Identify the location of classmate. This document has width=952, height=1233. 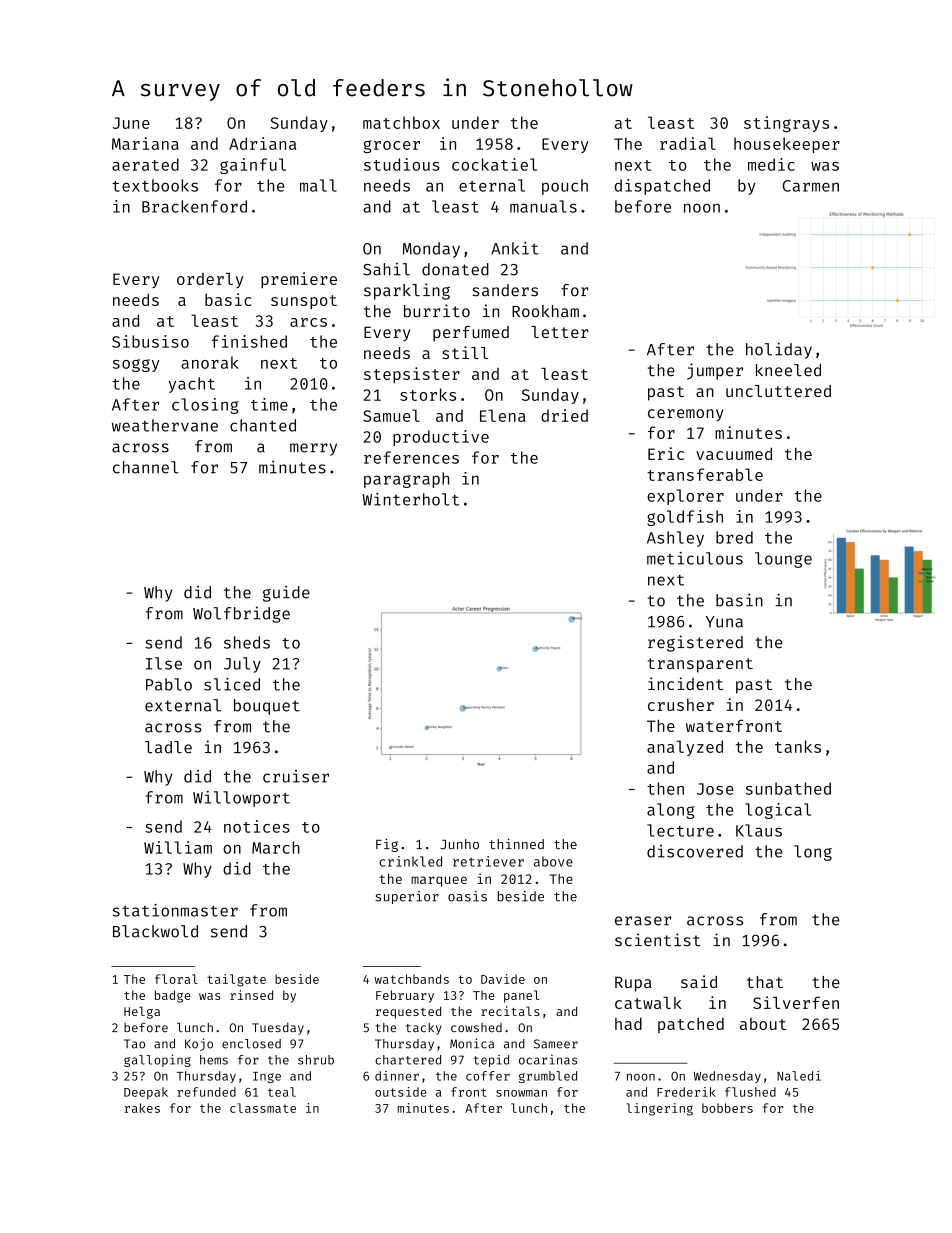
(263, 1108).
